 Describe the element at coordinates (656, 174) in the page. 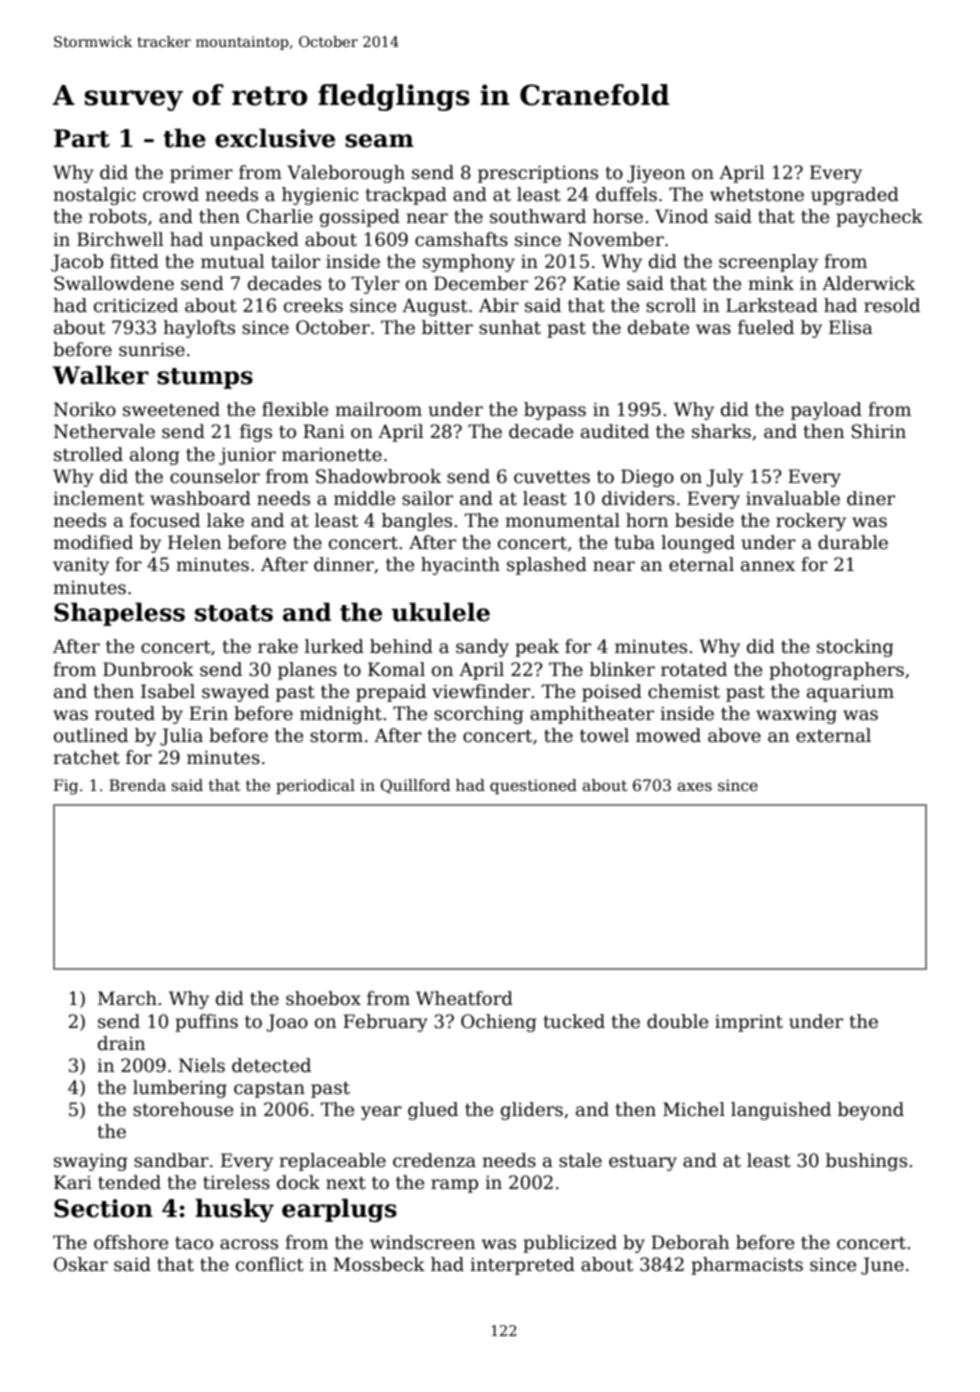

I see `Jiyeon` at that location.
